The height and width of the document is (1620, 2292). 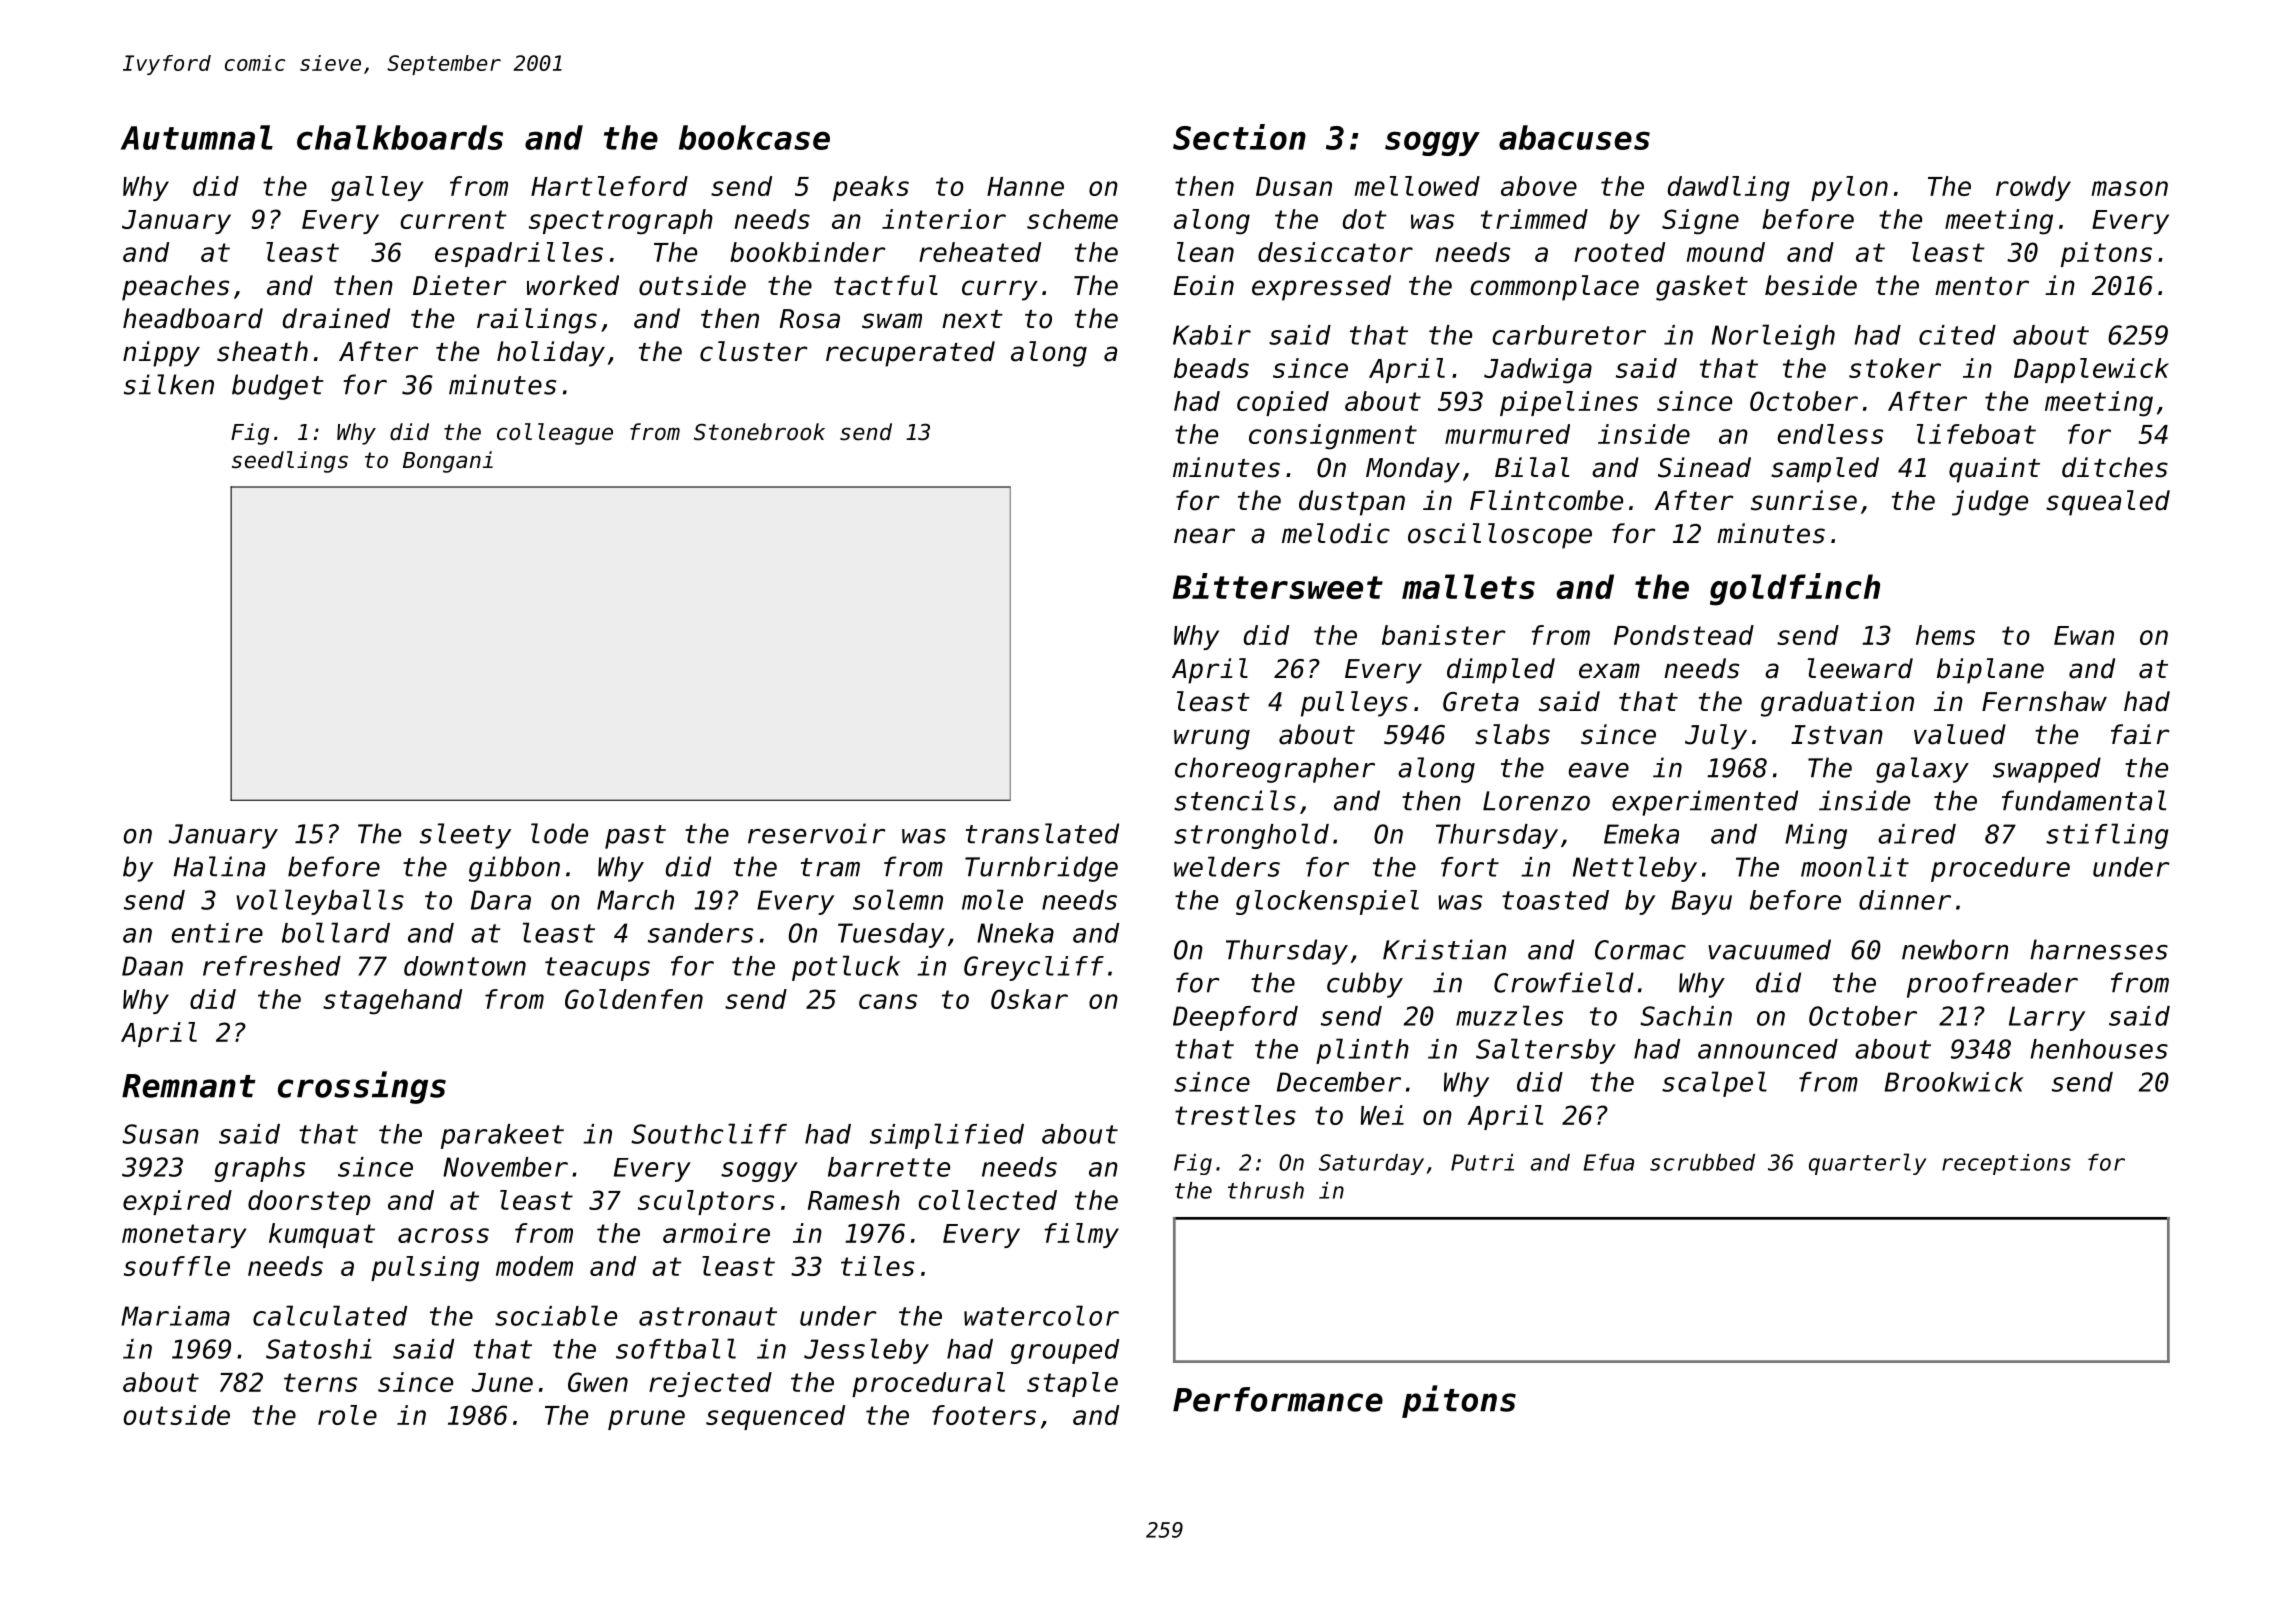 I want to click on bollard, so click(x=336, y=932).
